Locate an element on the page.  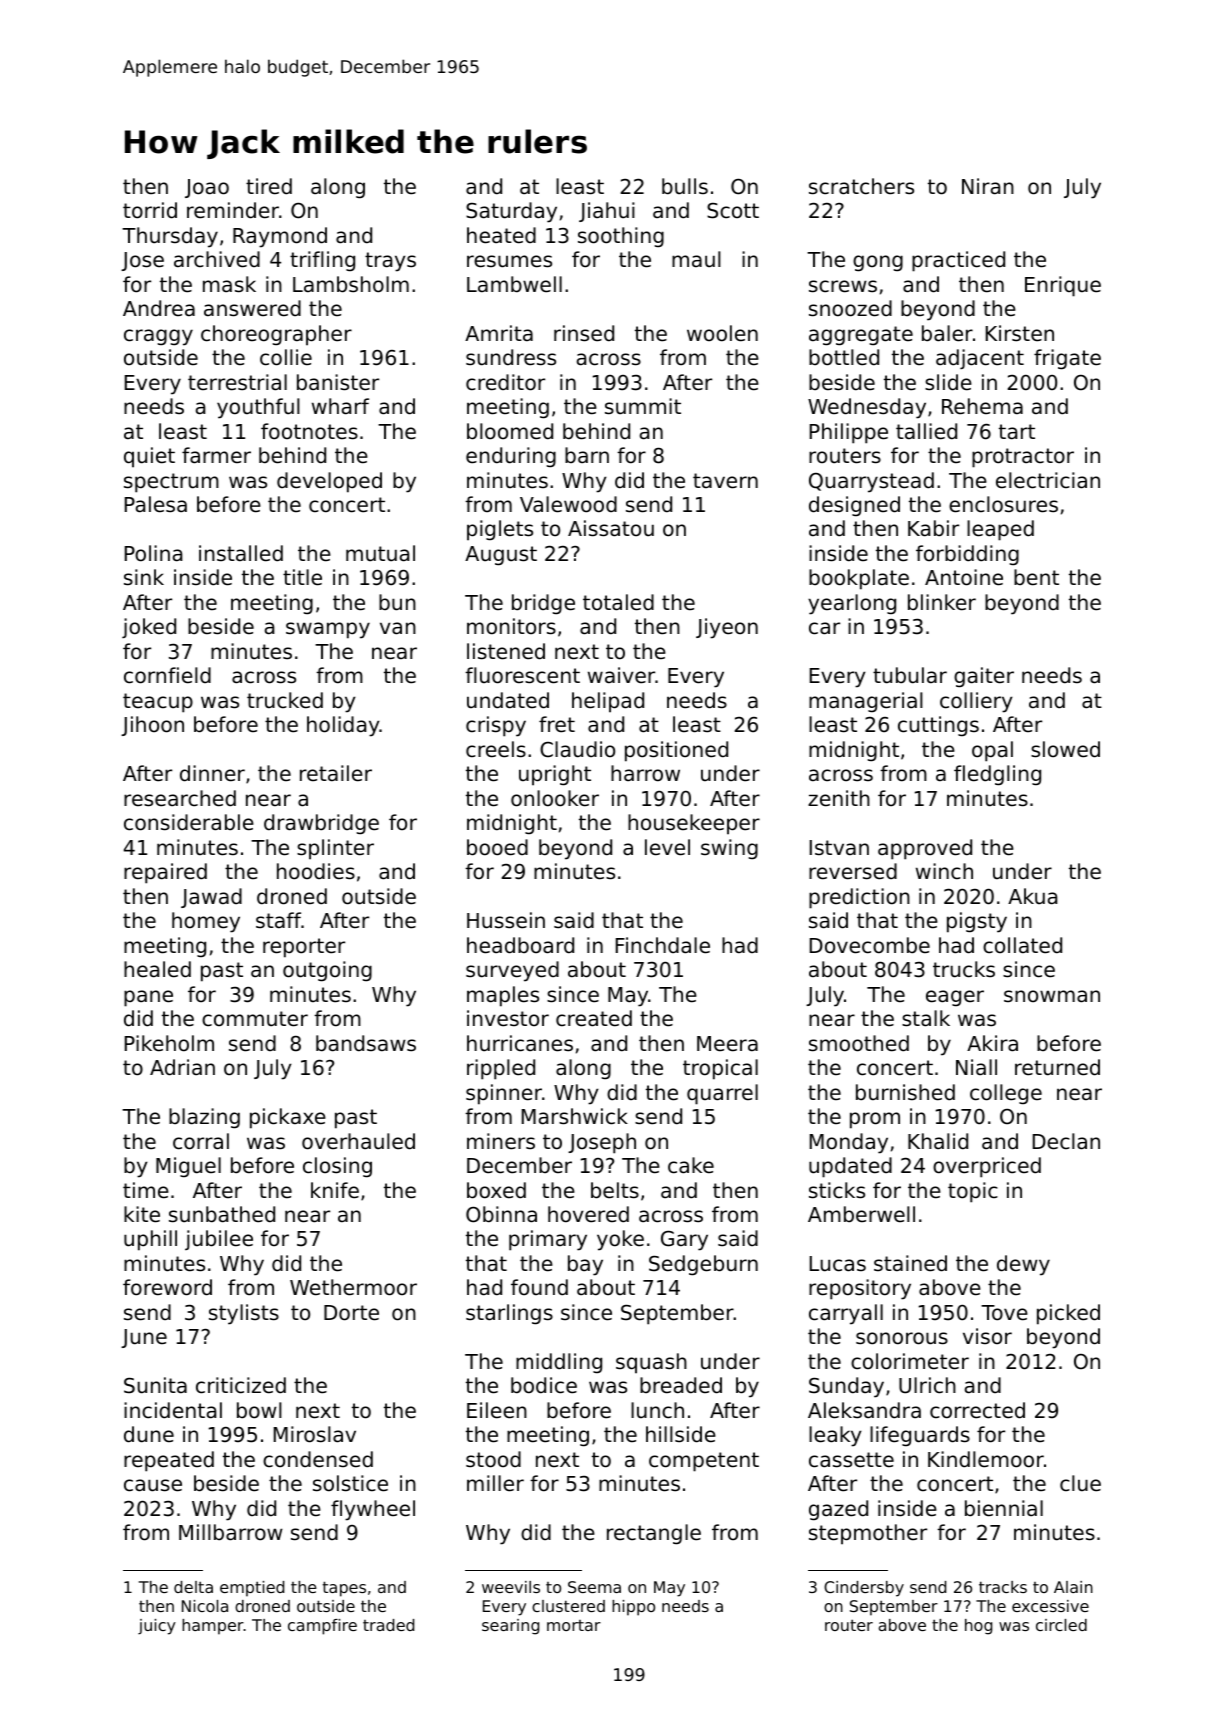
Niran is located at coordinates (988, 186).
